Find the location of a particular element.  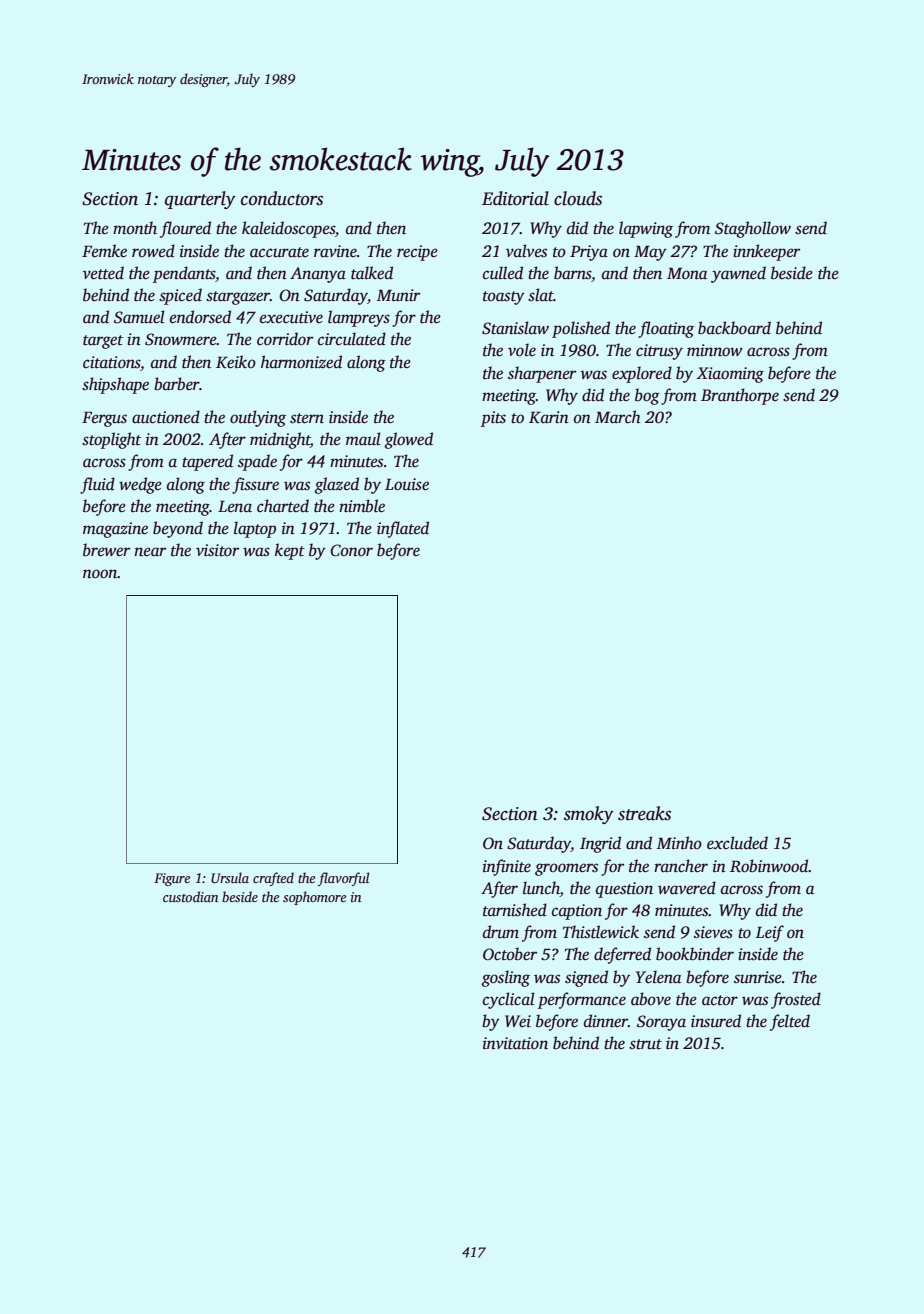

felted is located at coordinates (790, 1022).
